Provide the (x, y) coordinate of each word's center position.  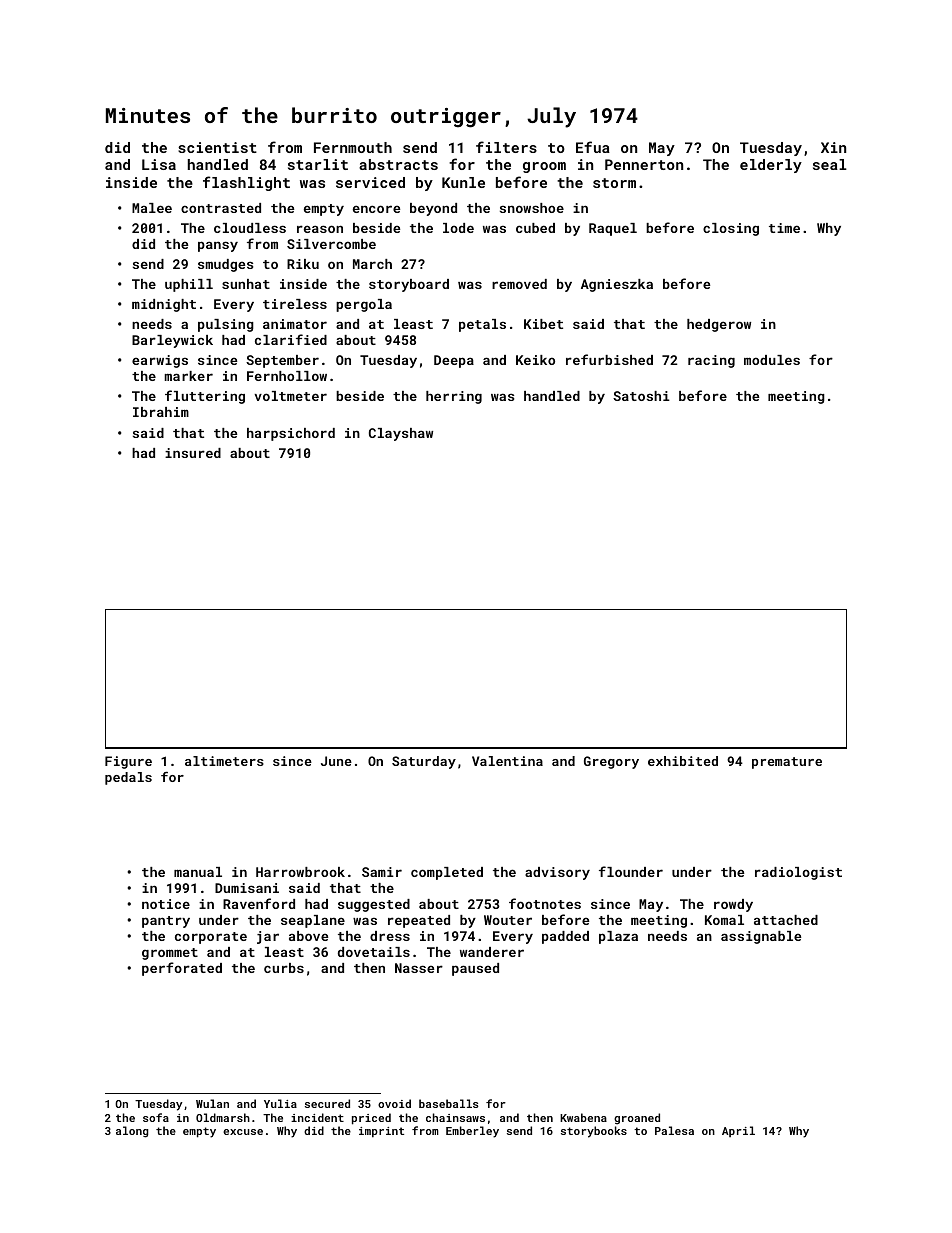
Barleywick (172, 341)
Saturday (424, 762)
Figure (128, 762)
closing (731, 229)
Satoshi (641, 396)
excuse (243, 1132)
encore (376, 209)
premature (787, 763)
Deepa (454, 361)
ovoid (394, 1103)
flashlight (246, 183)
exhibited (683, 761)
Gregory (611, 762)
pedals (128, 778)
